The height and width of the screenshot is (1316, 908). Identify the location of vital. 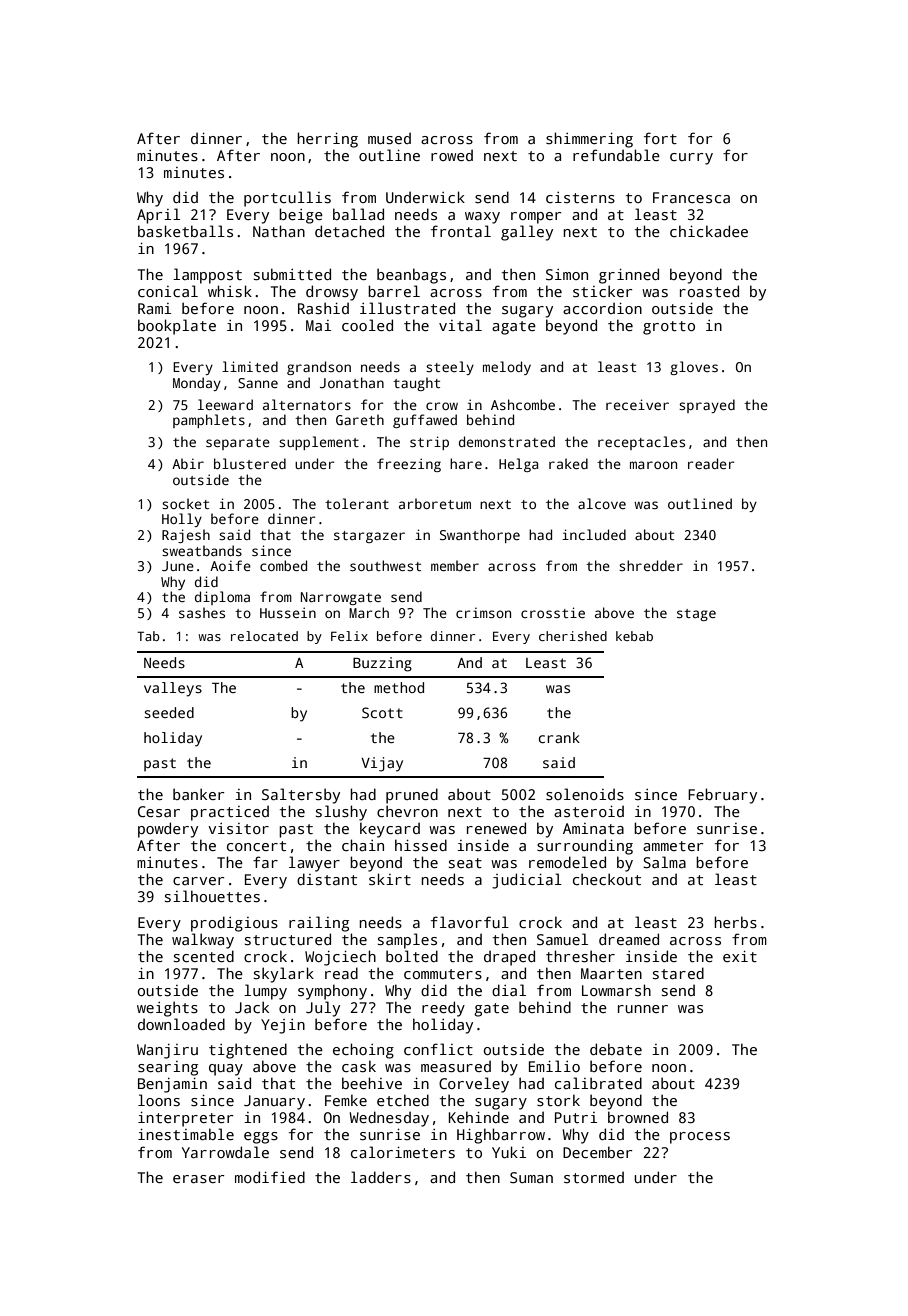
(460, 325).
